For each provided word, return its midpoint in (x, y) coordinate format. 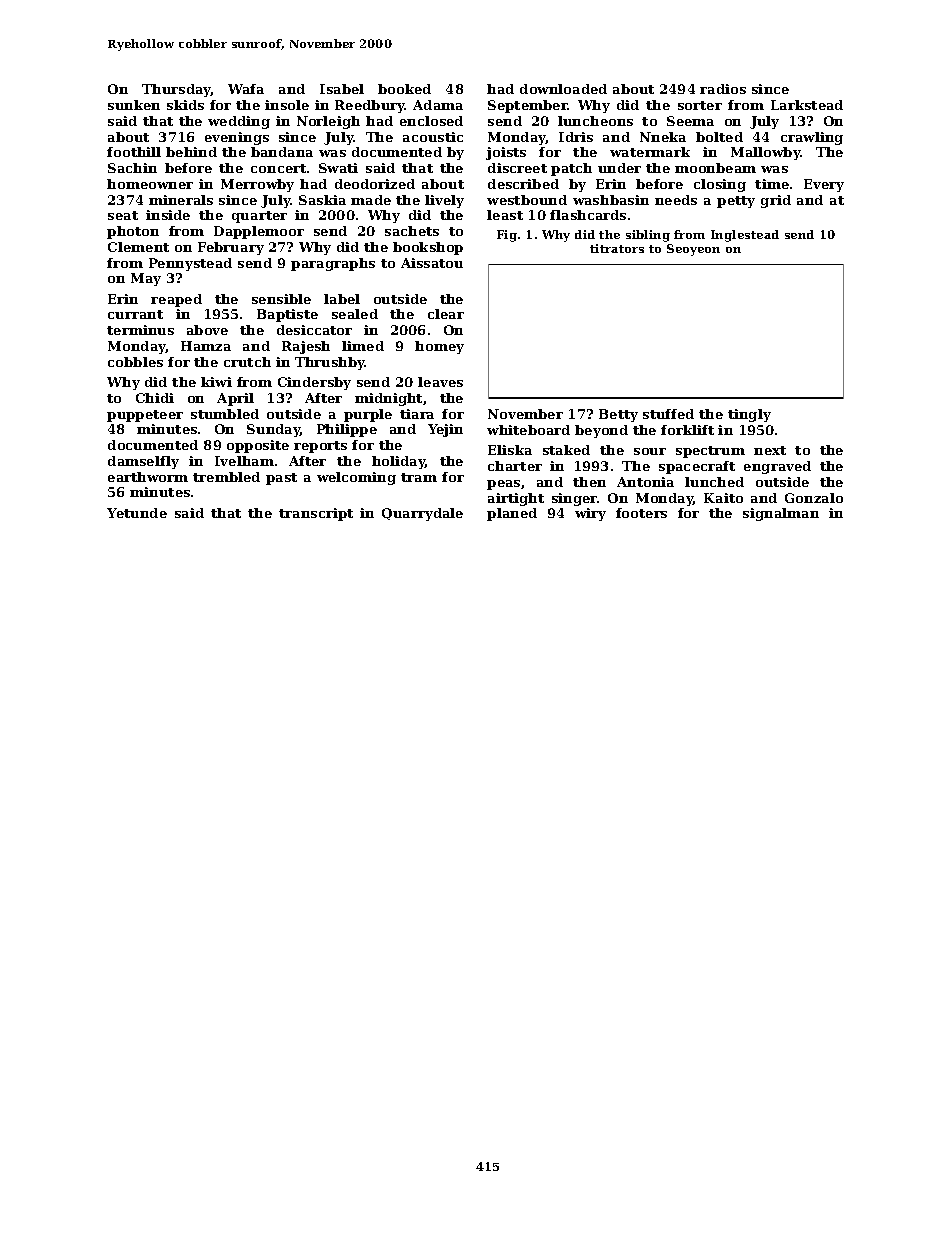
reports (320, 447)
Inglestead (745, 236)
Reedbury (370, 106)
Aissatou (432, 263)
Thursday (176, 90)
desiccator (314, 330)
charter (515, 466)
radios (723, 89)
